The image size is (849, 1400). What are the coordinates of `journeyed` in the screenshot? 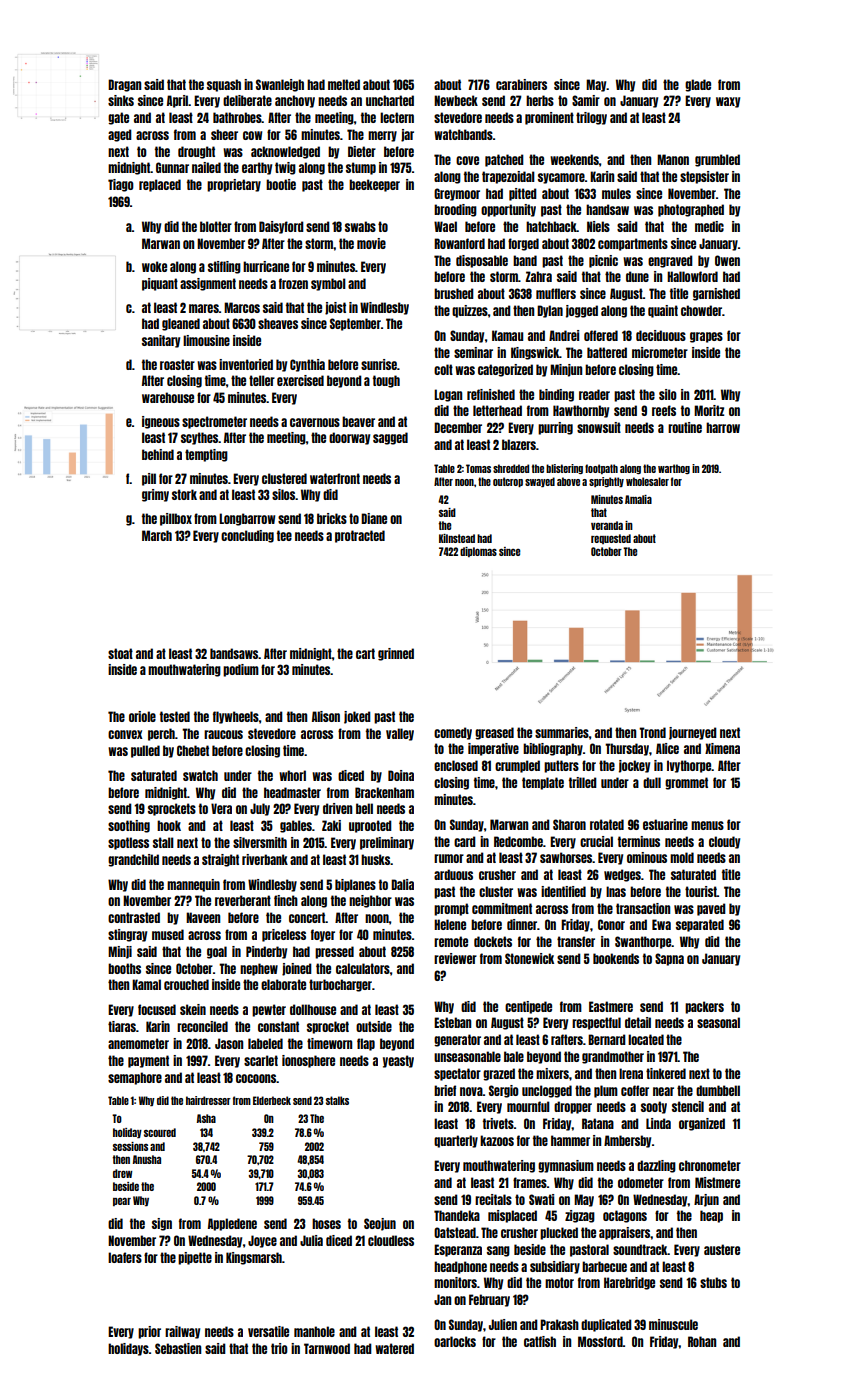 It's located at (693, 733).
